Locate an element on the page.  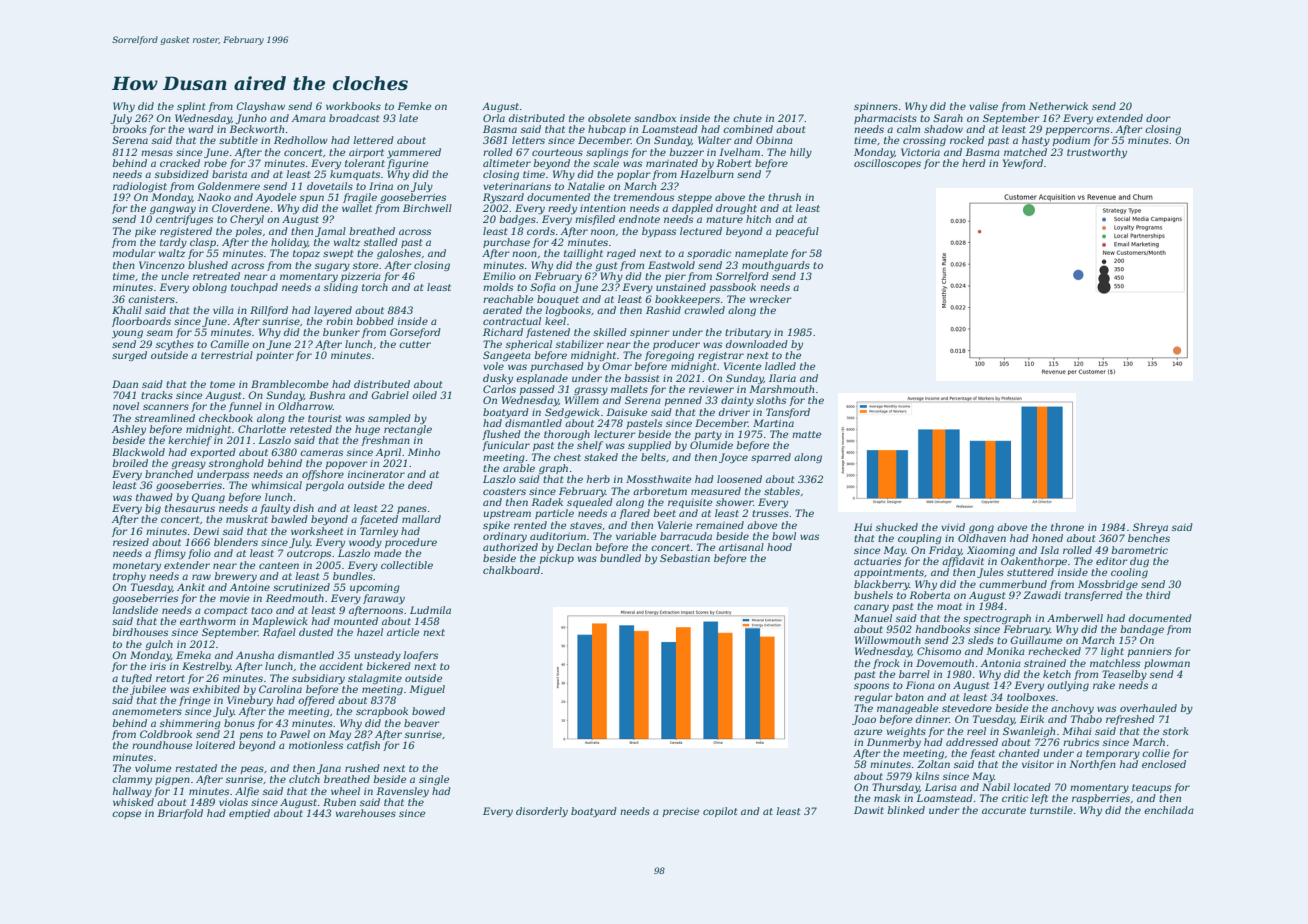
Manuel is located at coordinates (873, 618).
